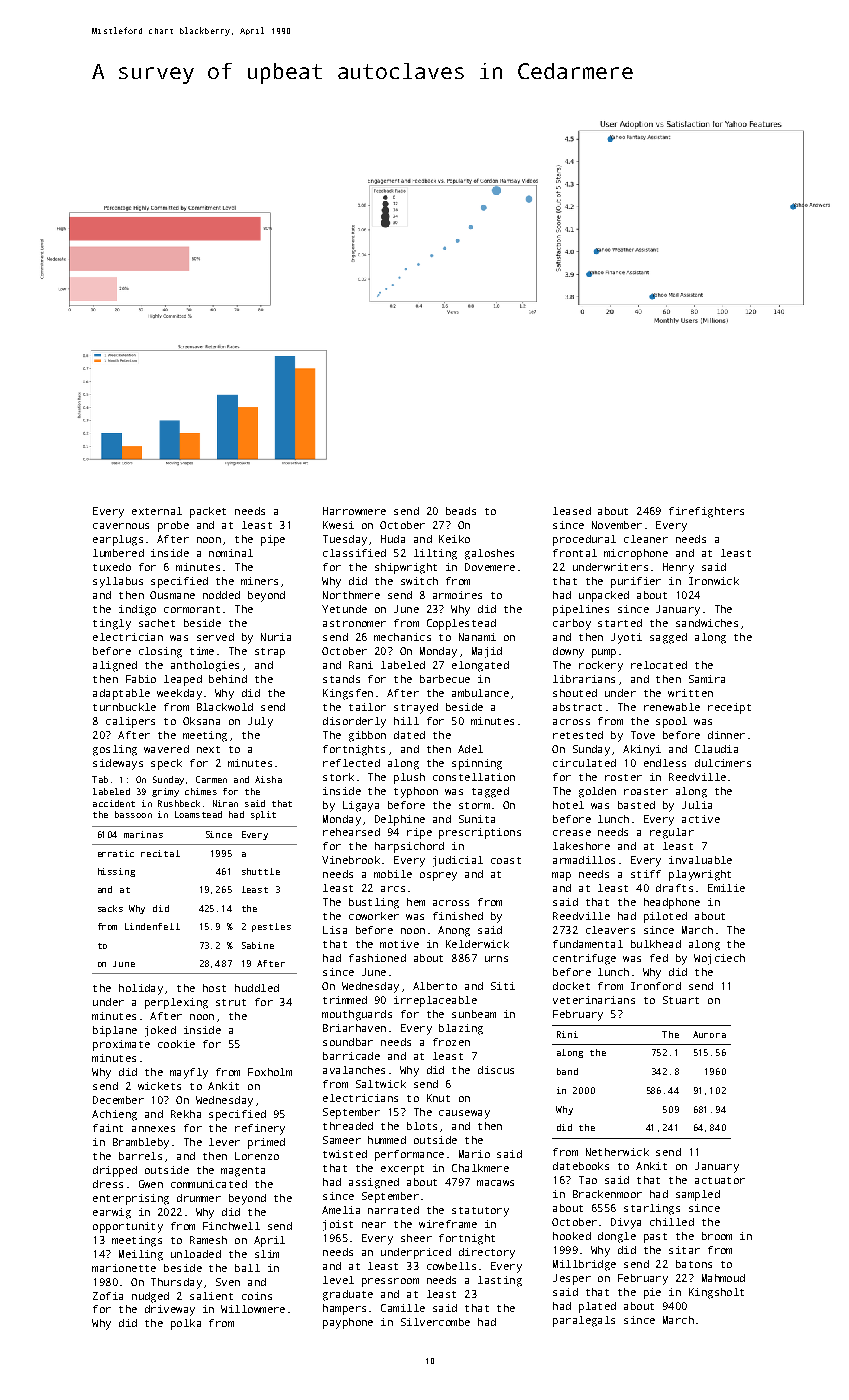 This screenshot has width=849, height=1400. I want to click on external, so click(157, 511).
